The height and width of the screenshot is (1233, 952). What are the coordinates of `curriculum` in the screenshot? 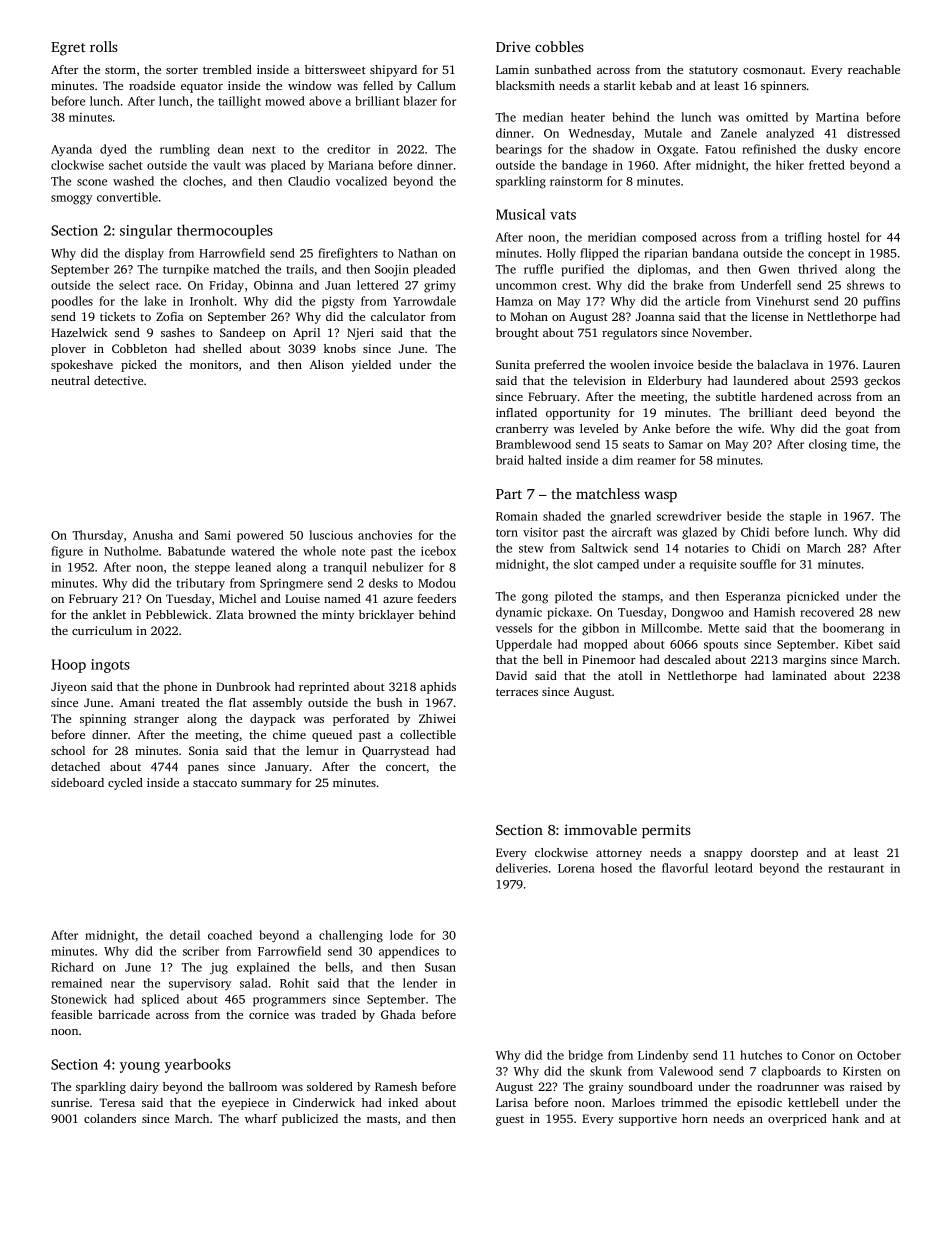 It's located at (102, 630).
